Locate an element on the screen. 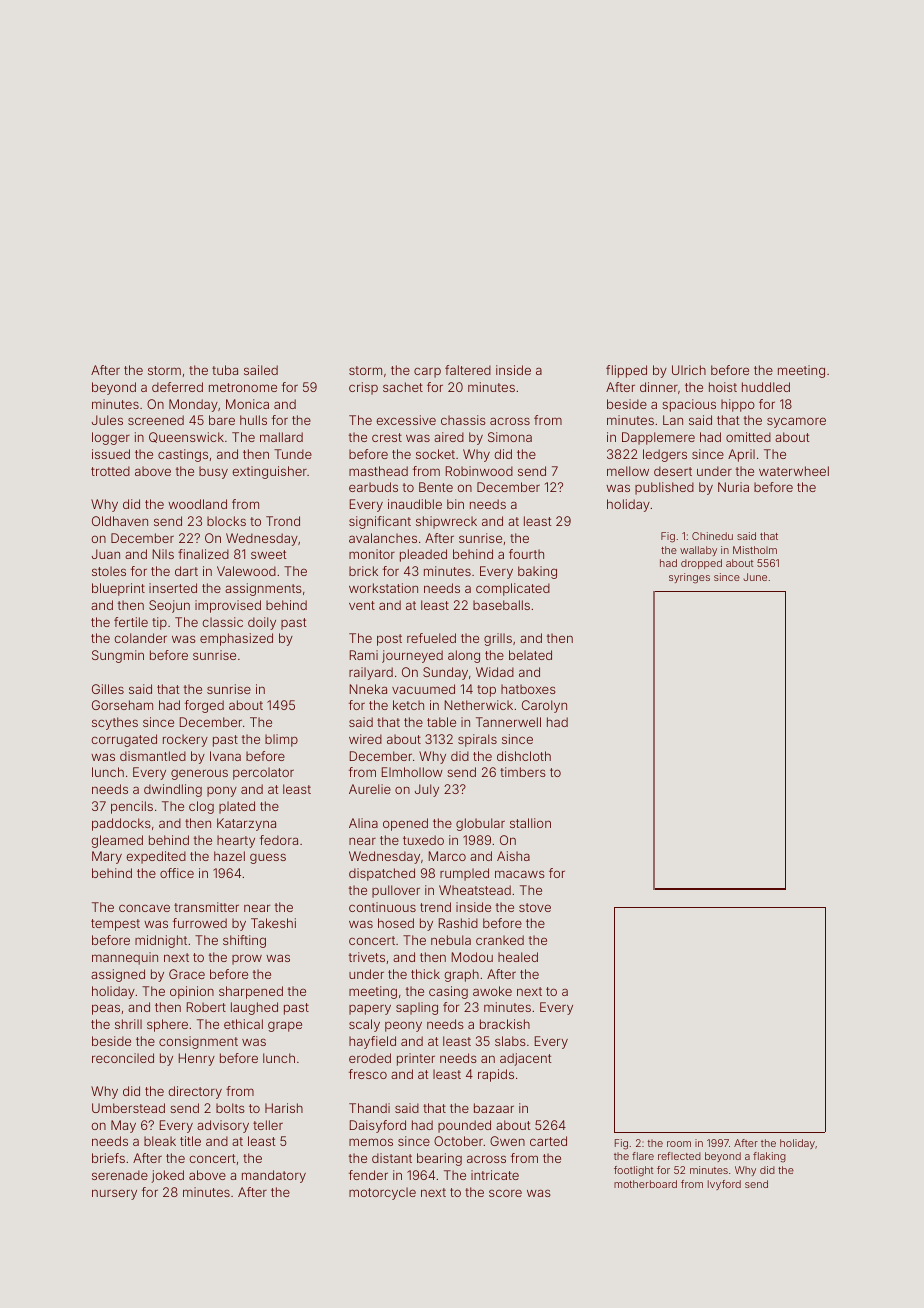 This screenshot has width=924, height=1308. forged is located at coordinates (204, 706).
